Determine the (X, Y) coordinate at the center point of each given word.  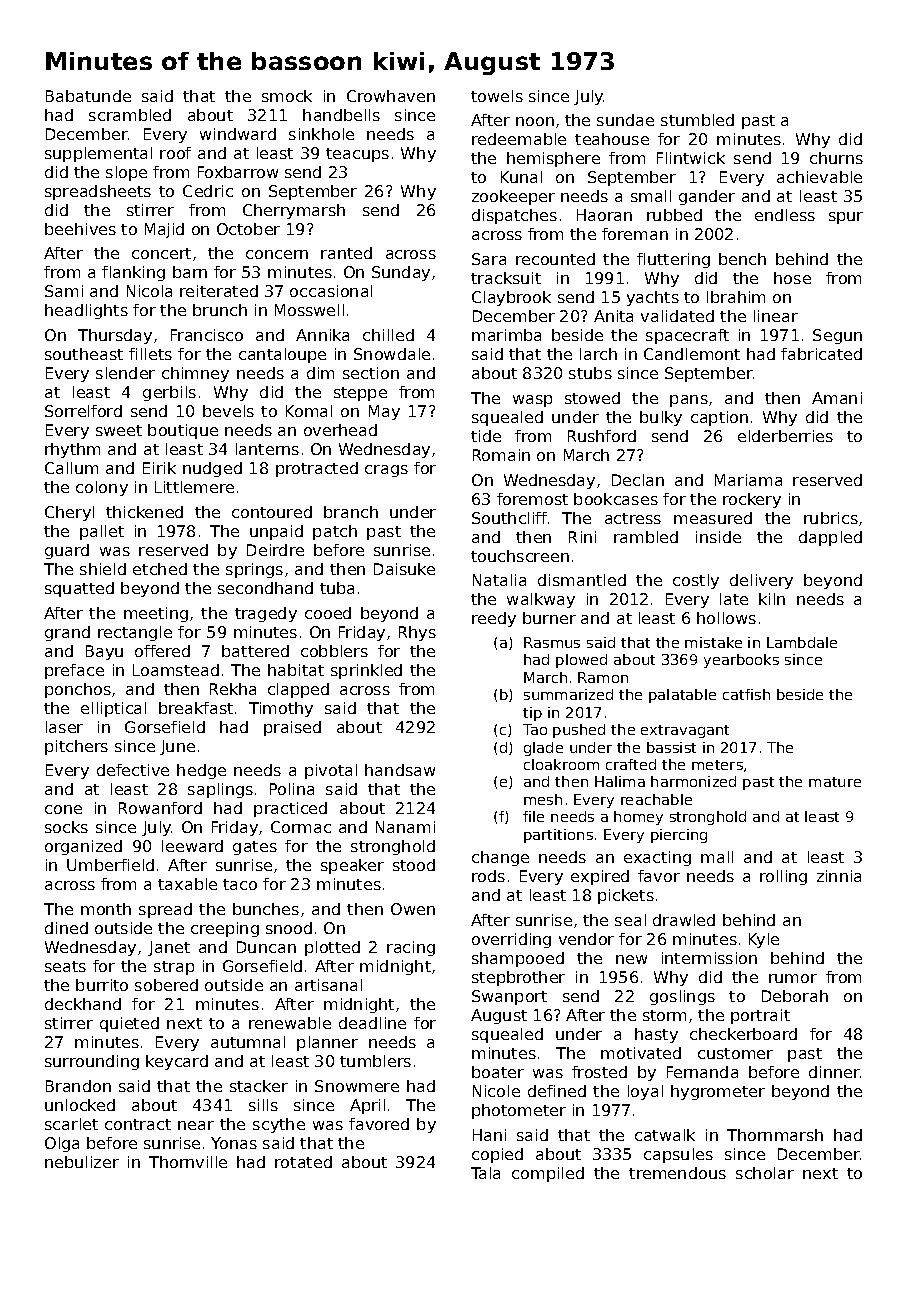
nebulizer (82, 1162)
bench (742, 259)
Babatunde (88, 96)
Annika (322, 335)
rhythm (72, 450)
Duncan (266, 947)
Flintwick (691, 158)
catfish (746, 694)
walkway (541, 600)
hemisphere (553, 159)
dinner (834, 1072)
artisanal (328, 985)
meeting (156, 614)
